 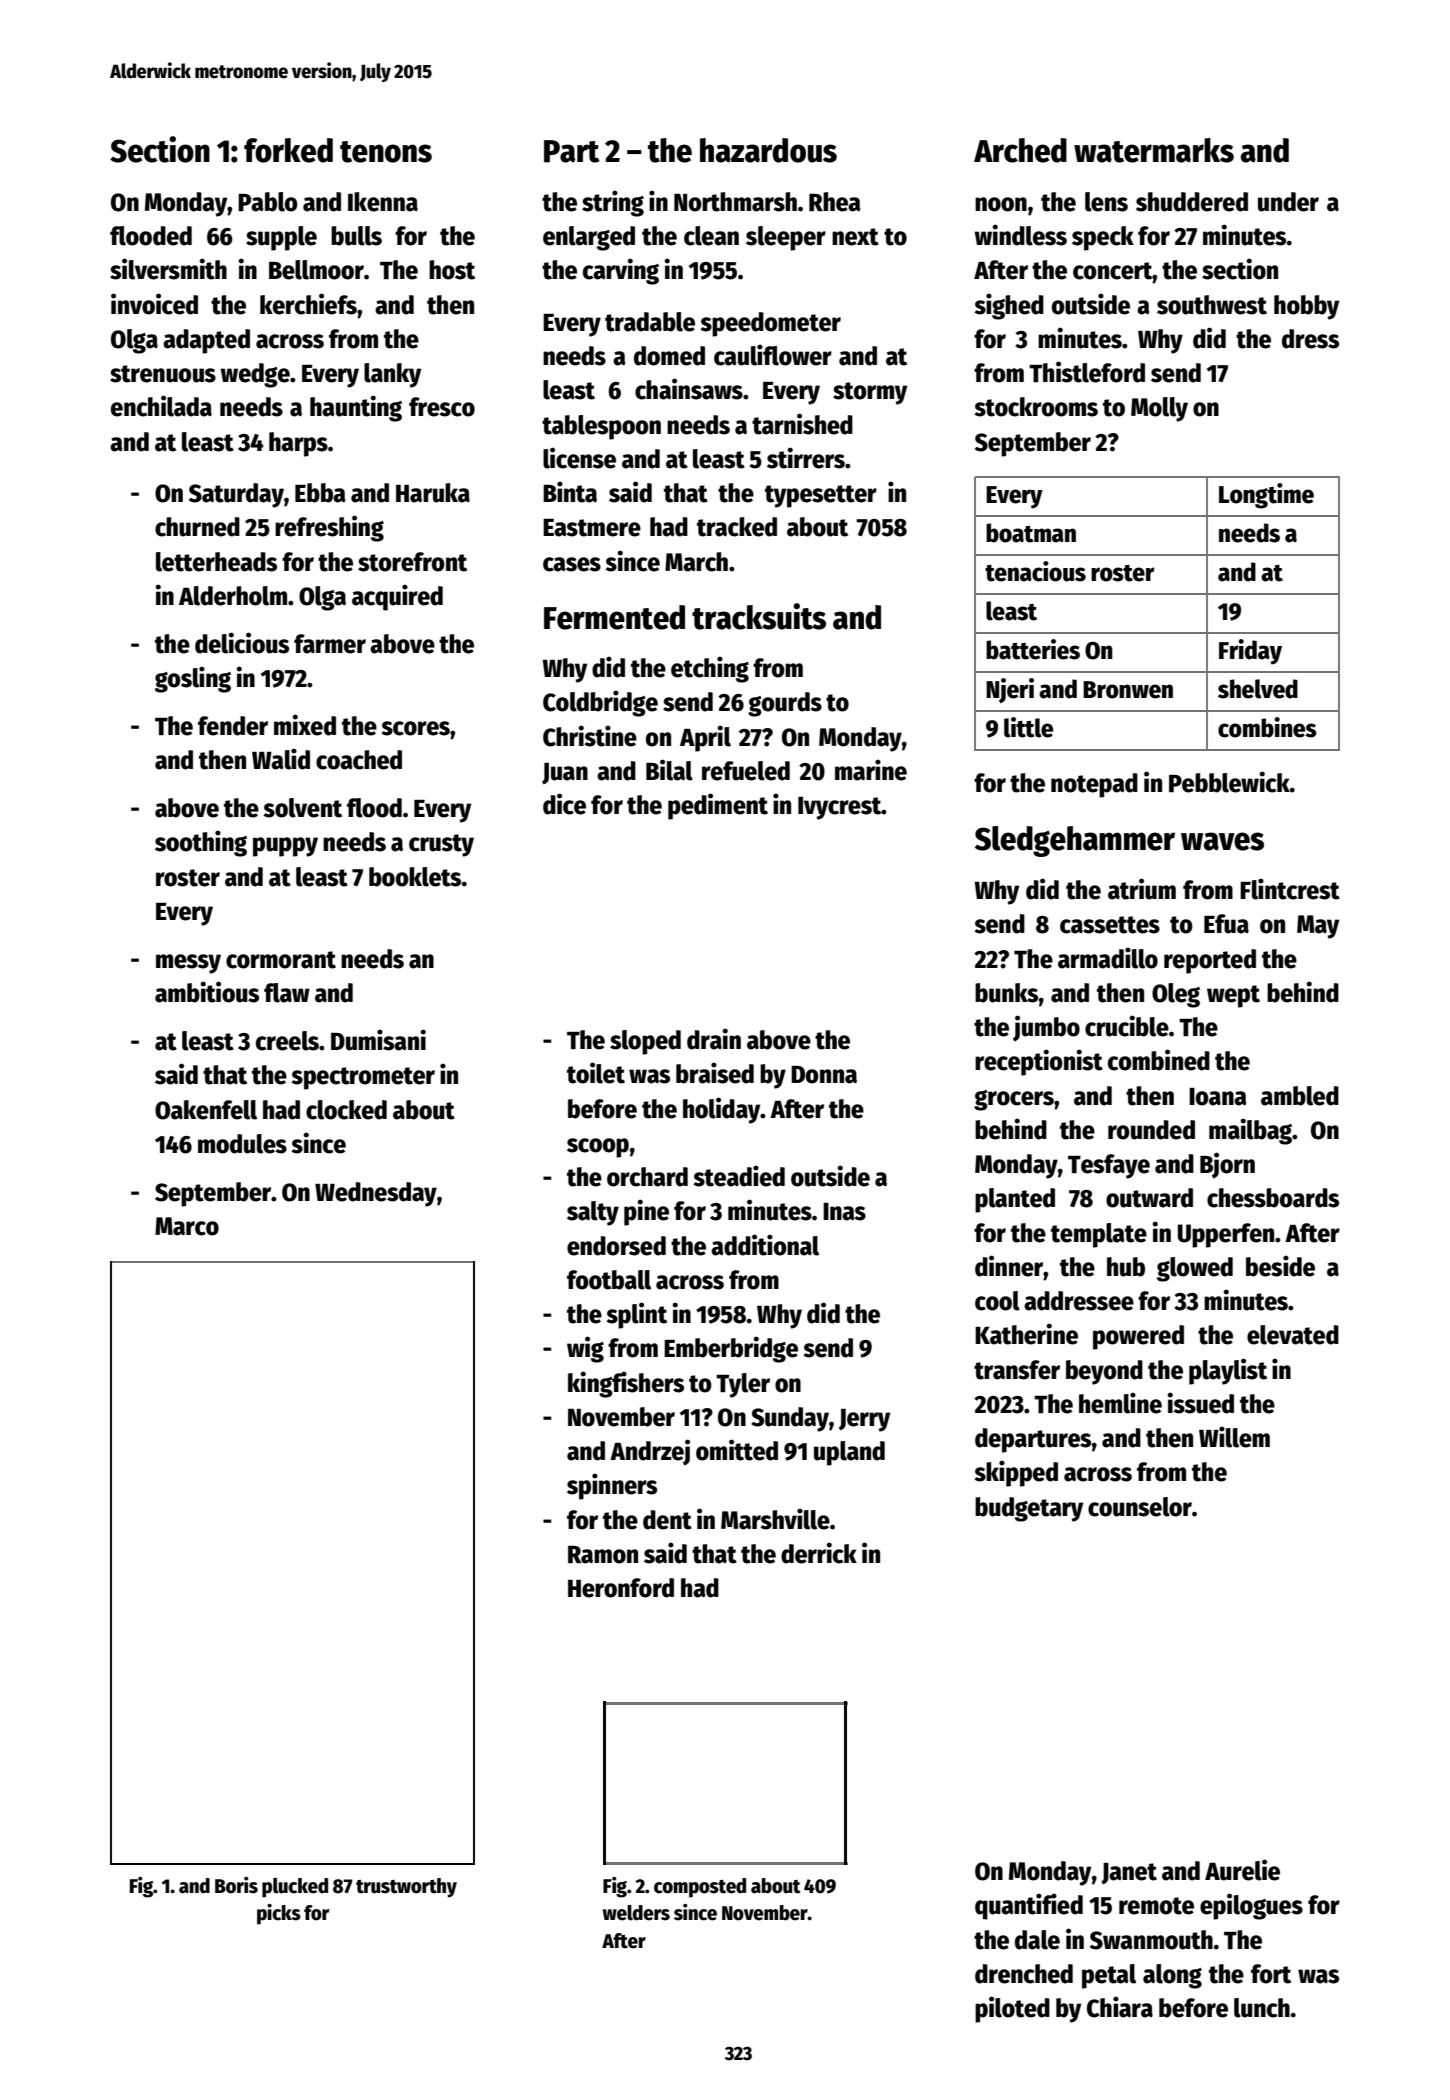 What do you see at coordinates (187, 1226) in the image?
I see `Marco` at bounding box center [187, 1226].
